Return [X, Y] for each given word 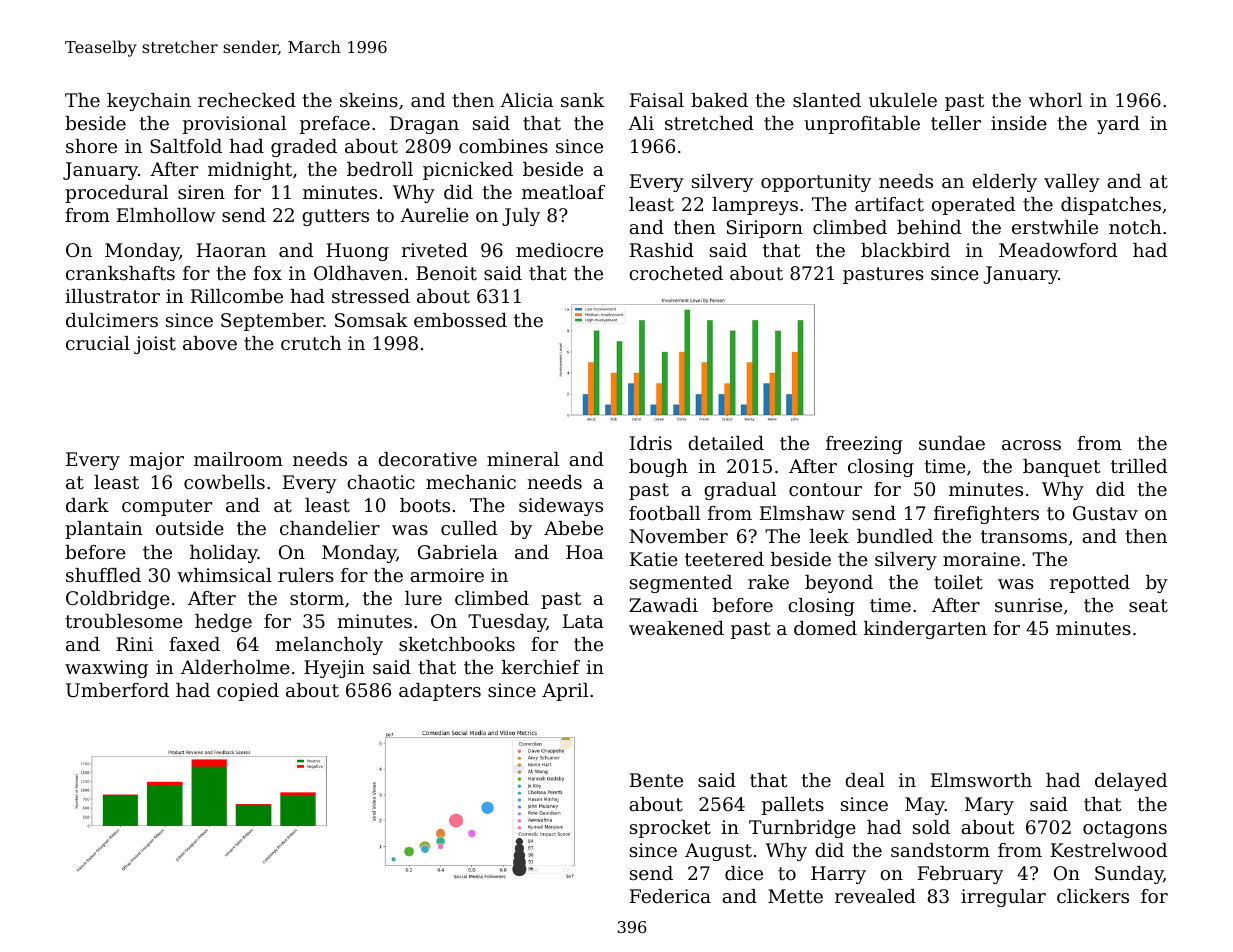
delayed [1131, 782]
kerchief [541, 667]
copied [248, 692]
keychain [149, 102]
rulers [306, 575]
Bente [656, 780]
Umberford [117, 690]
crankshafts [120, 273]
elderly [1004, 183]
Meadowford [1058, 250]
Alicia [526, 100]
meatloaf [563, 192]
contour [825, 489]
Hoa [585, 552]
